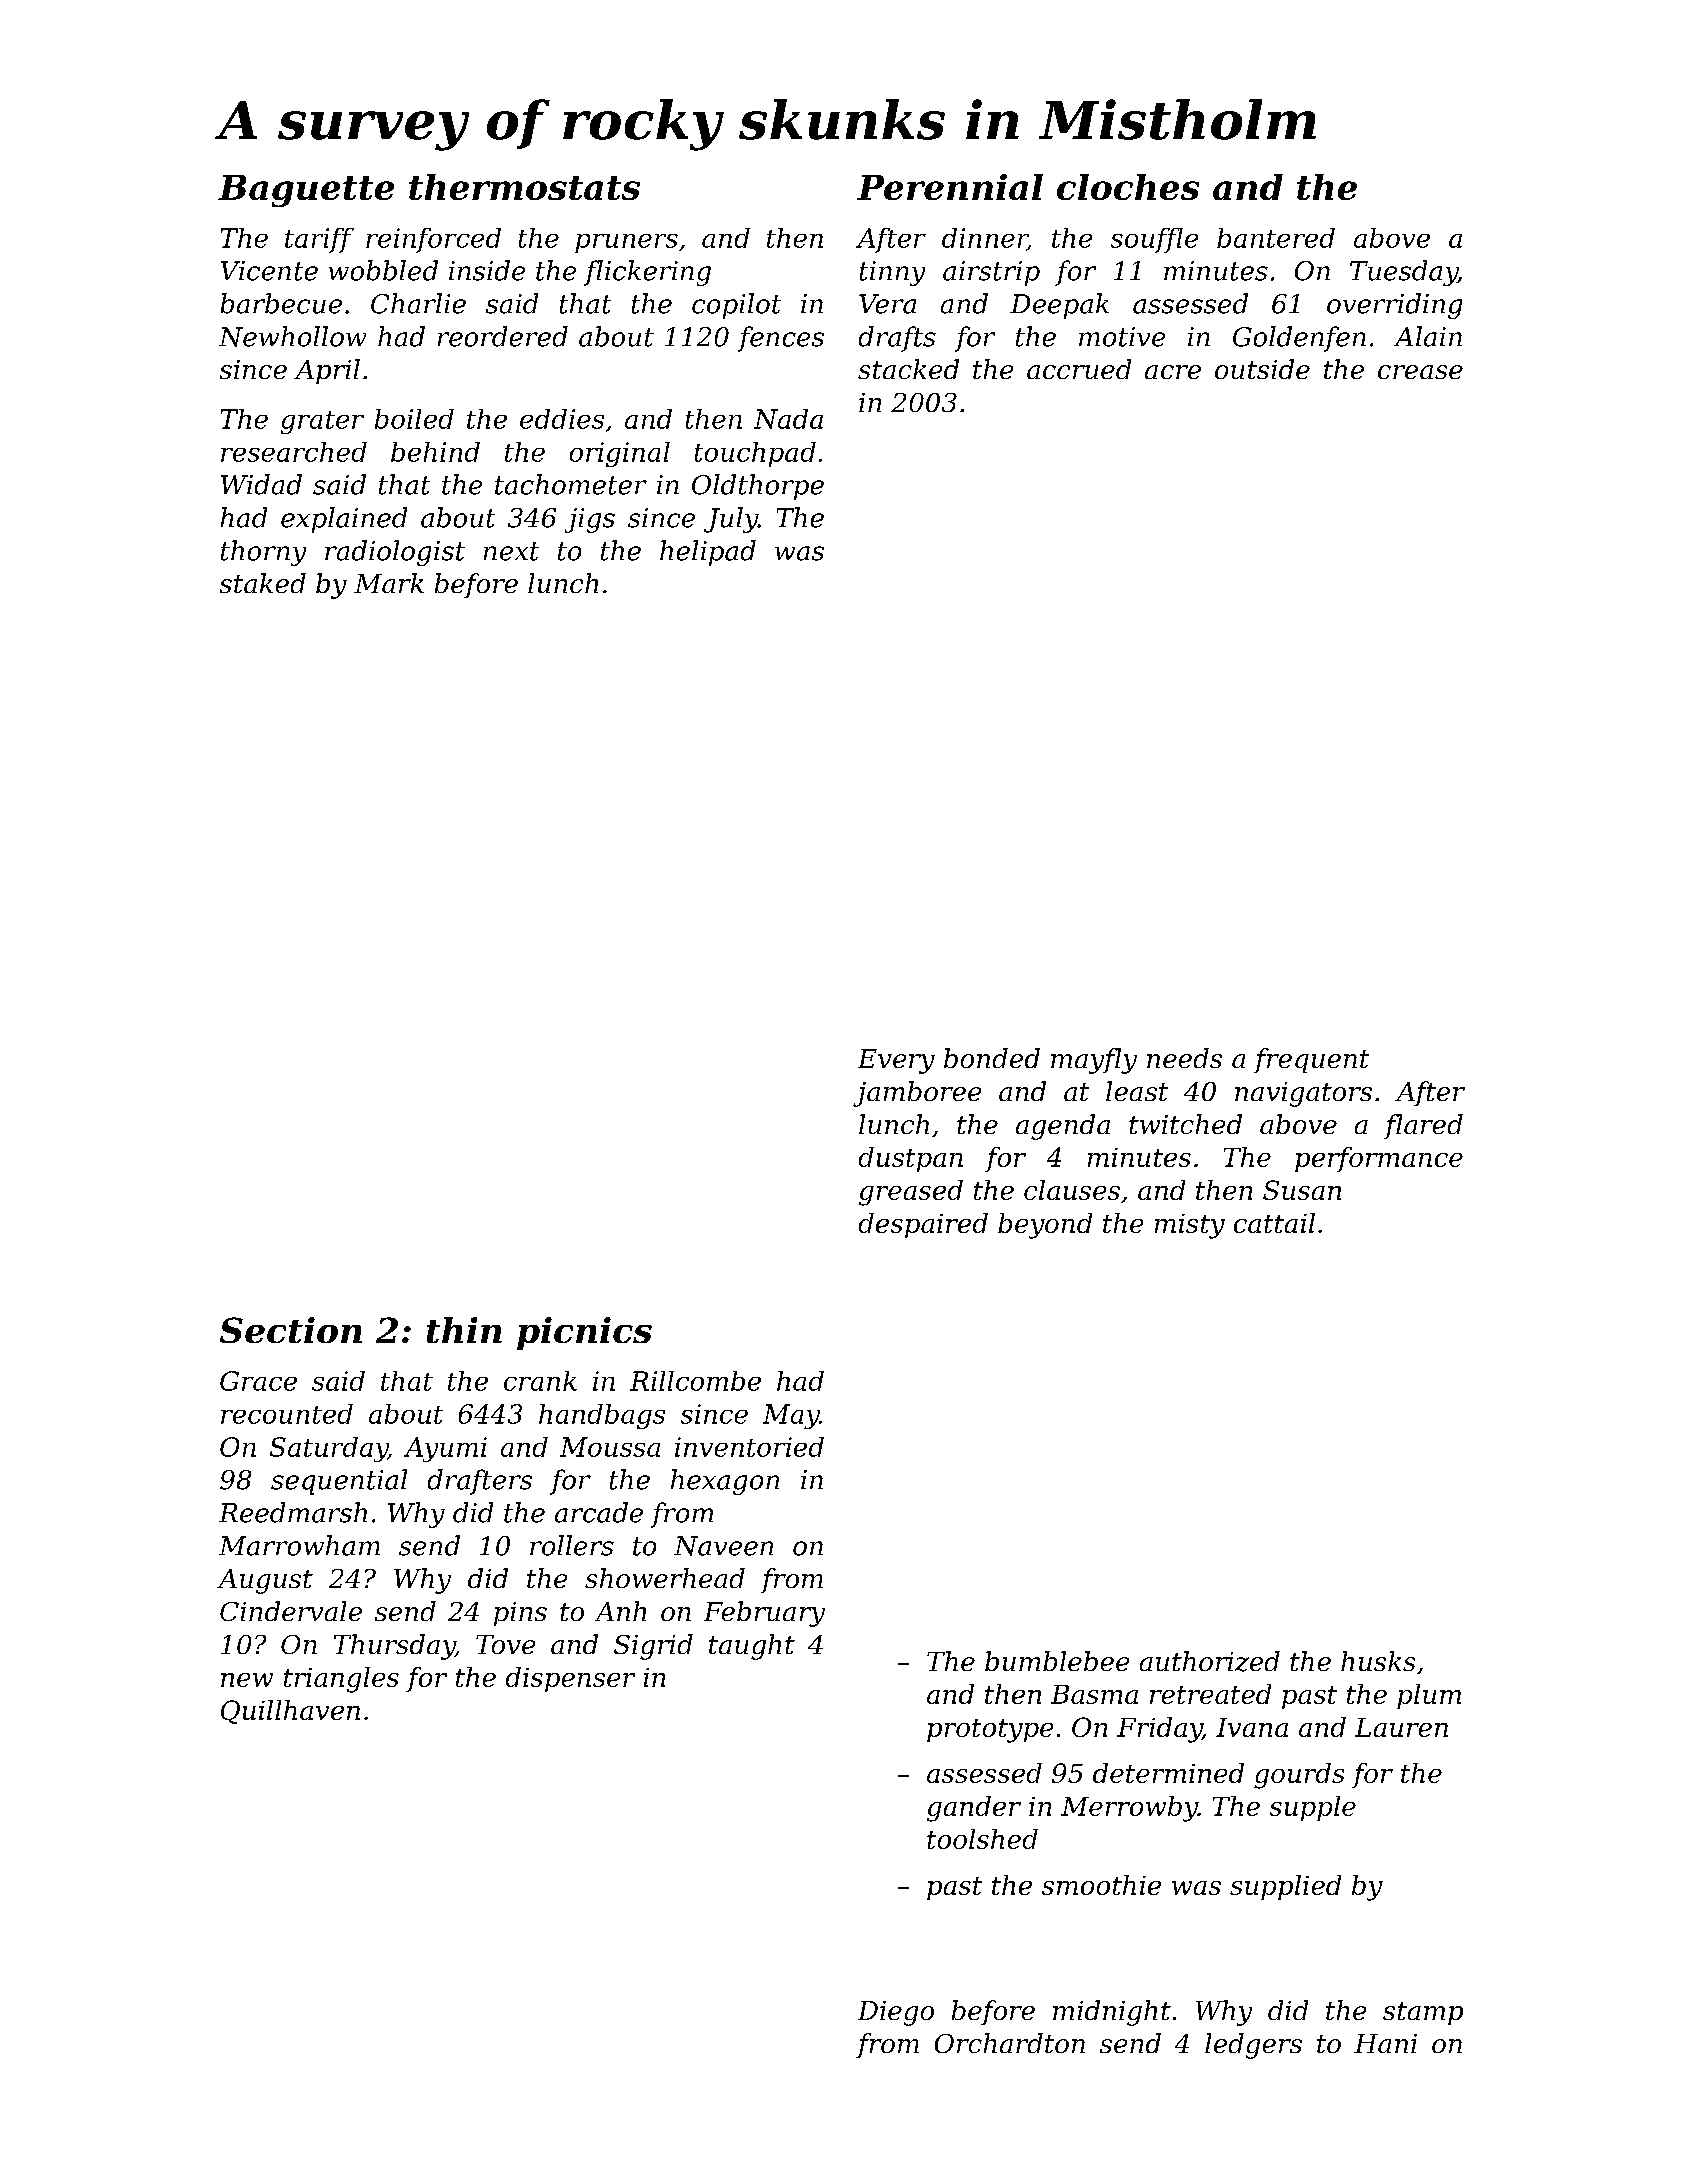 Image resolution: width=1683 pixels, height=2178 pixels. Describe the element at coordinates (911, 1193) in the page. I see `greased` at that location.
